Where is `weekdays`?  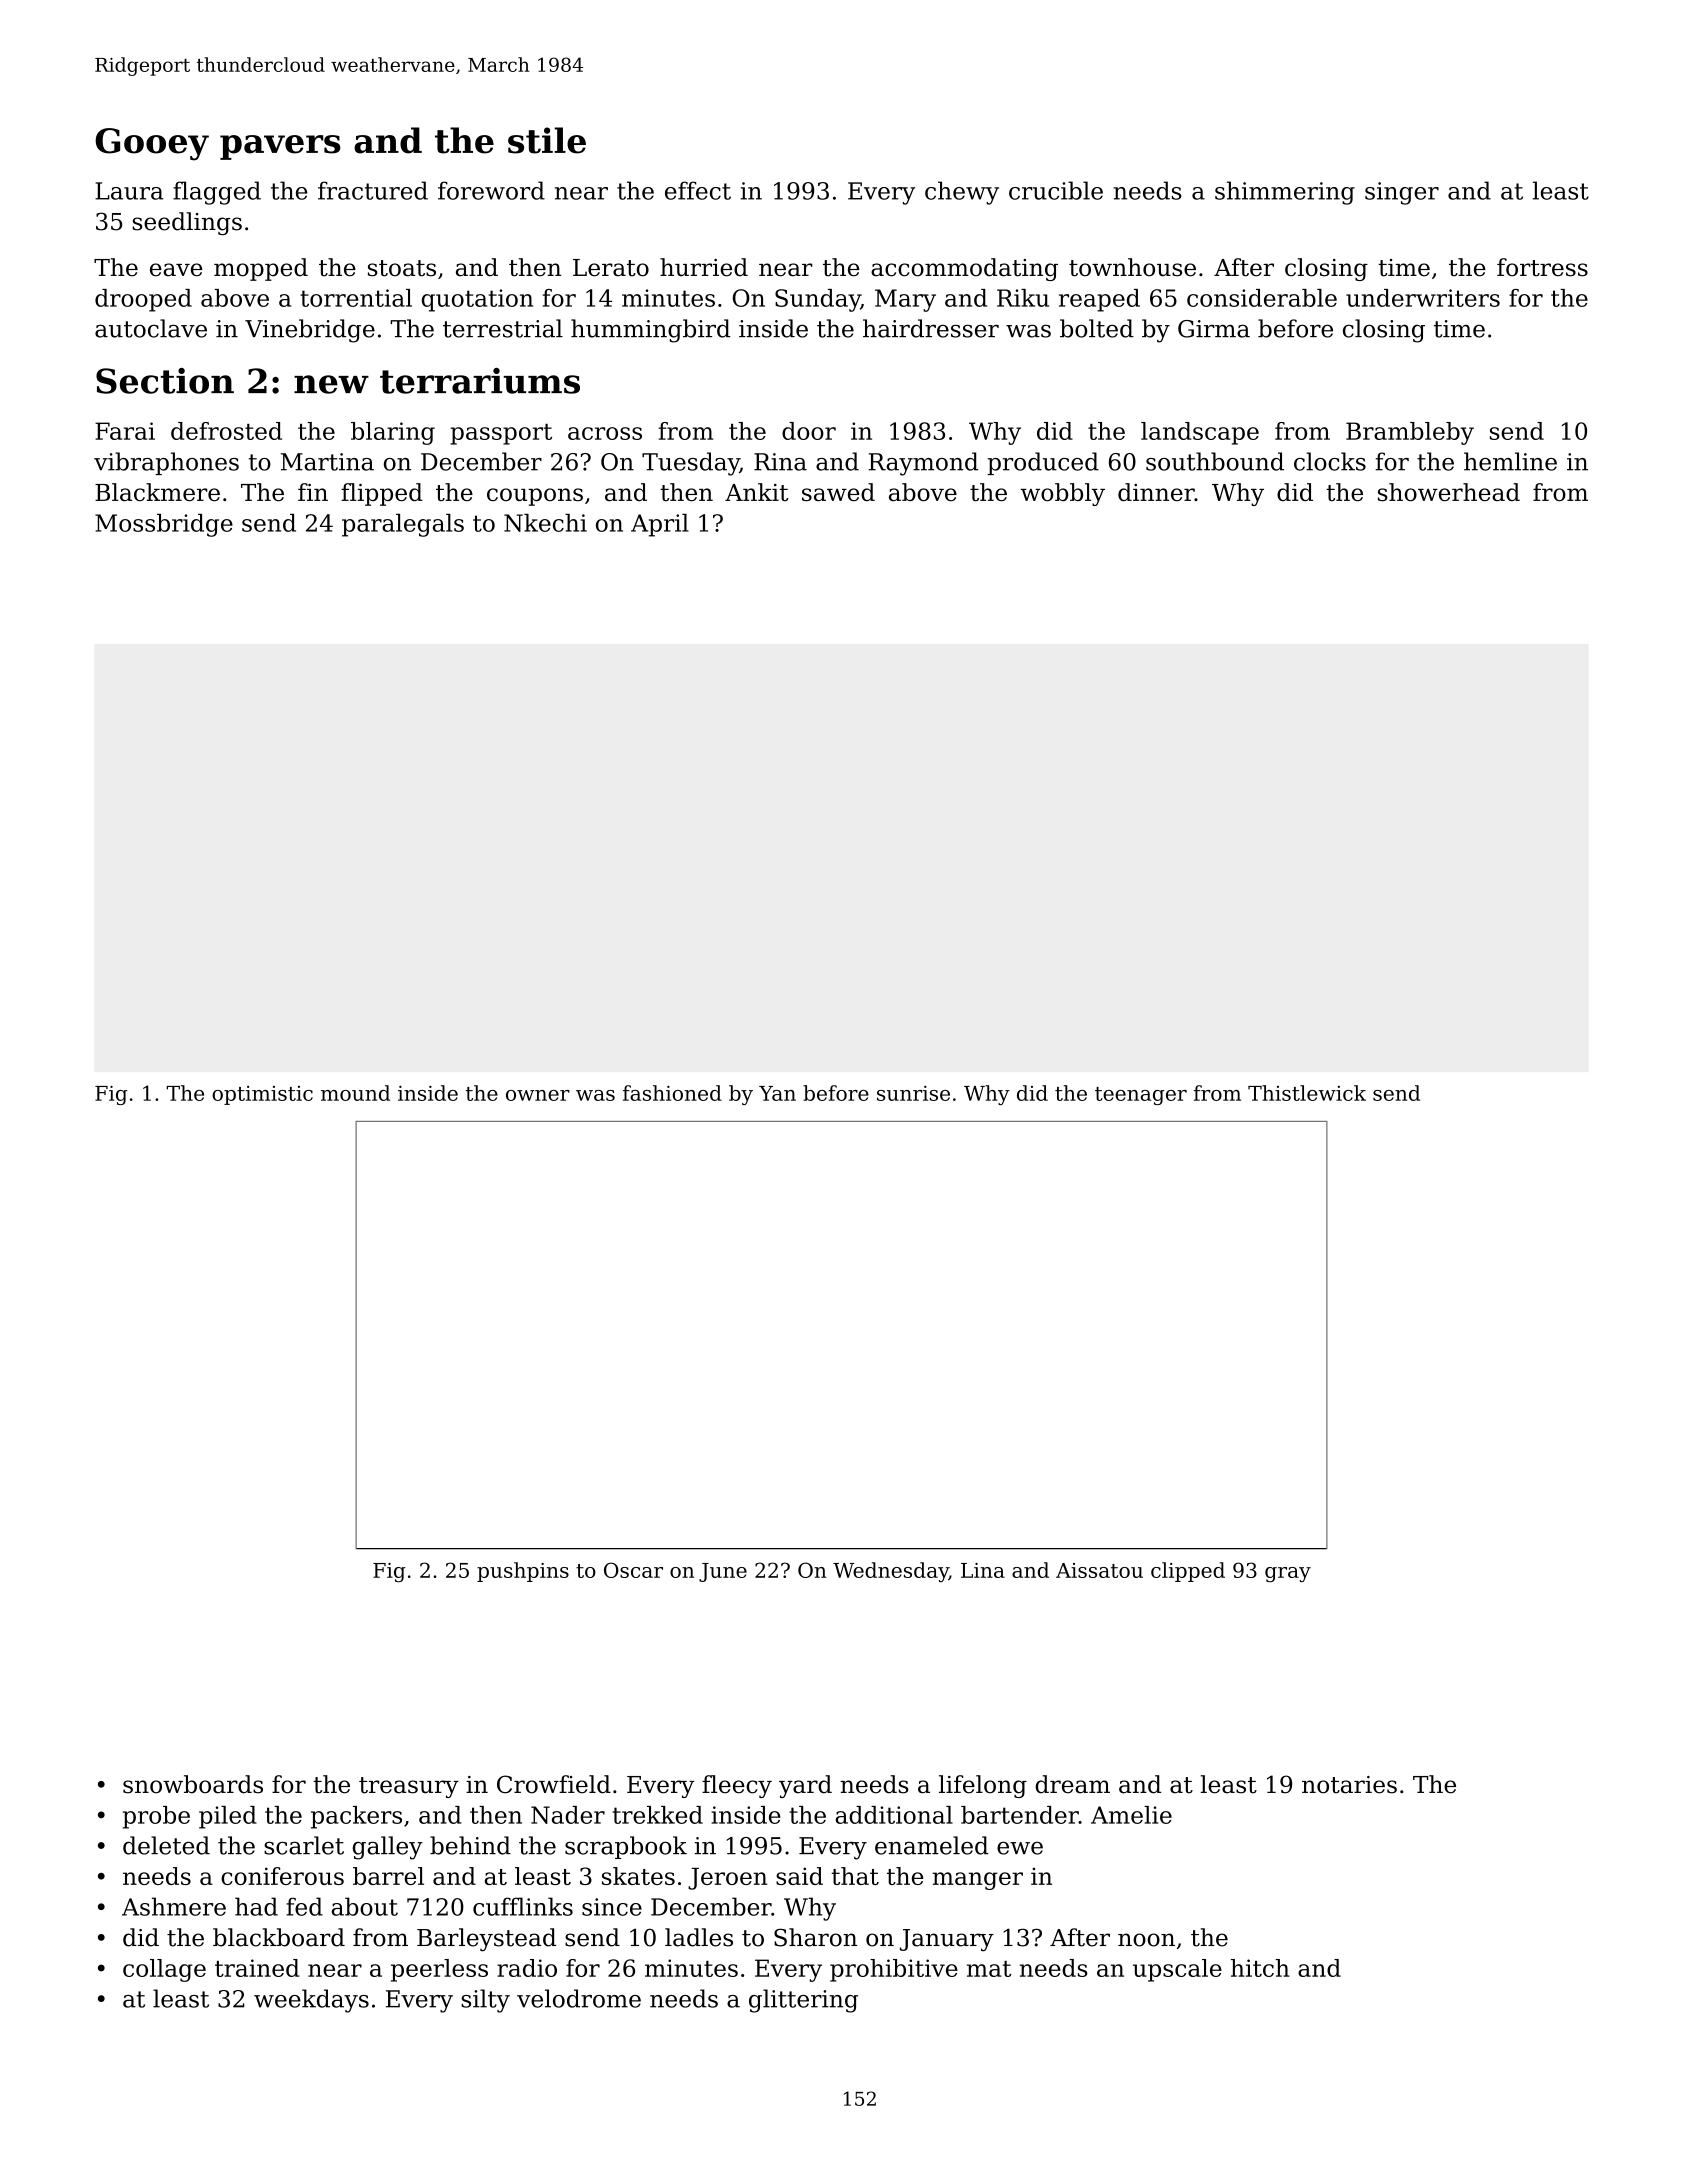 weekdays is located at coordinates (311, 2001).
